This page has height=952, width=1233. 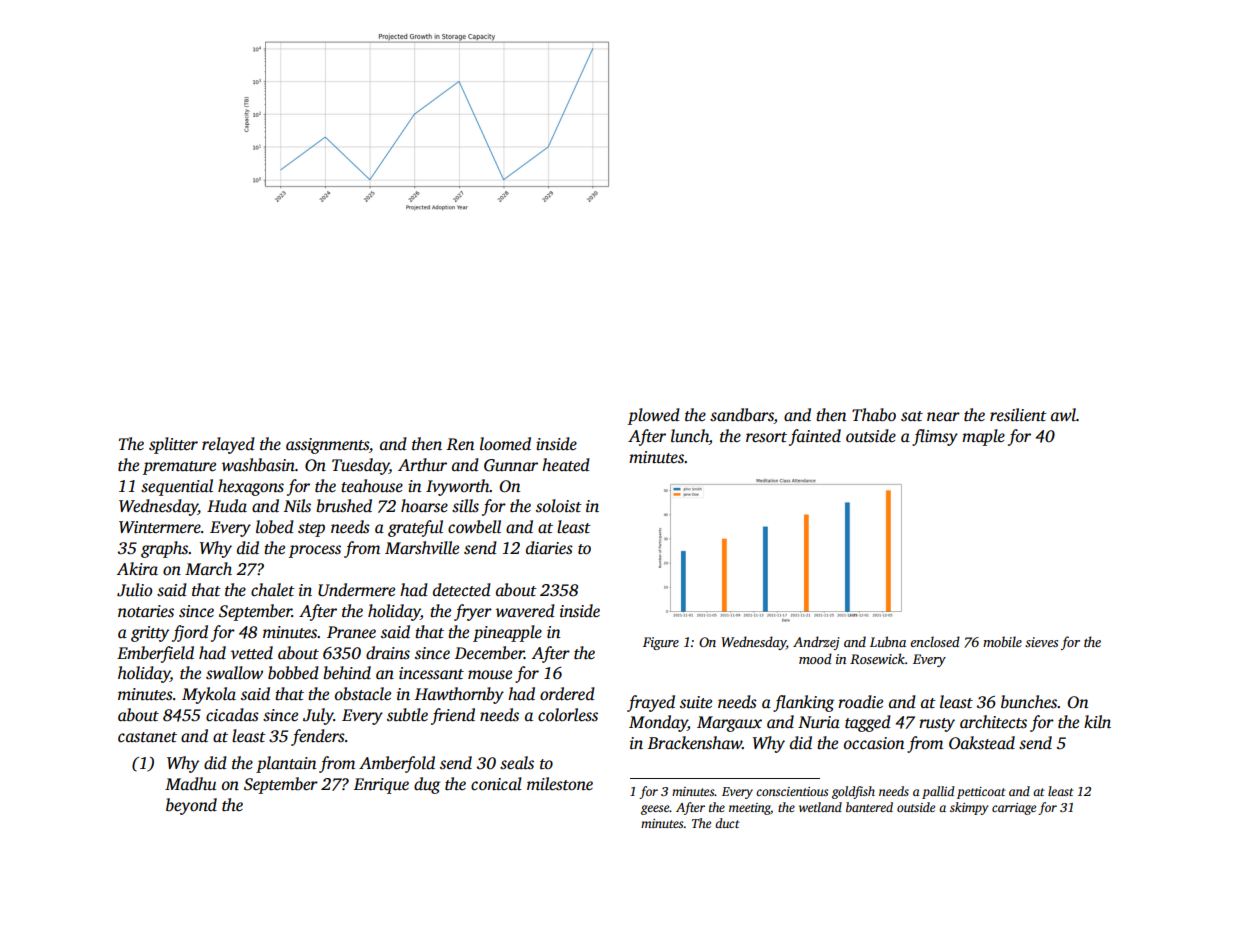 What do you see at coordinates (232, 715) in the page?
I see `cicadas` at bounding box center [232, 715].
